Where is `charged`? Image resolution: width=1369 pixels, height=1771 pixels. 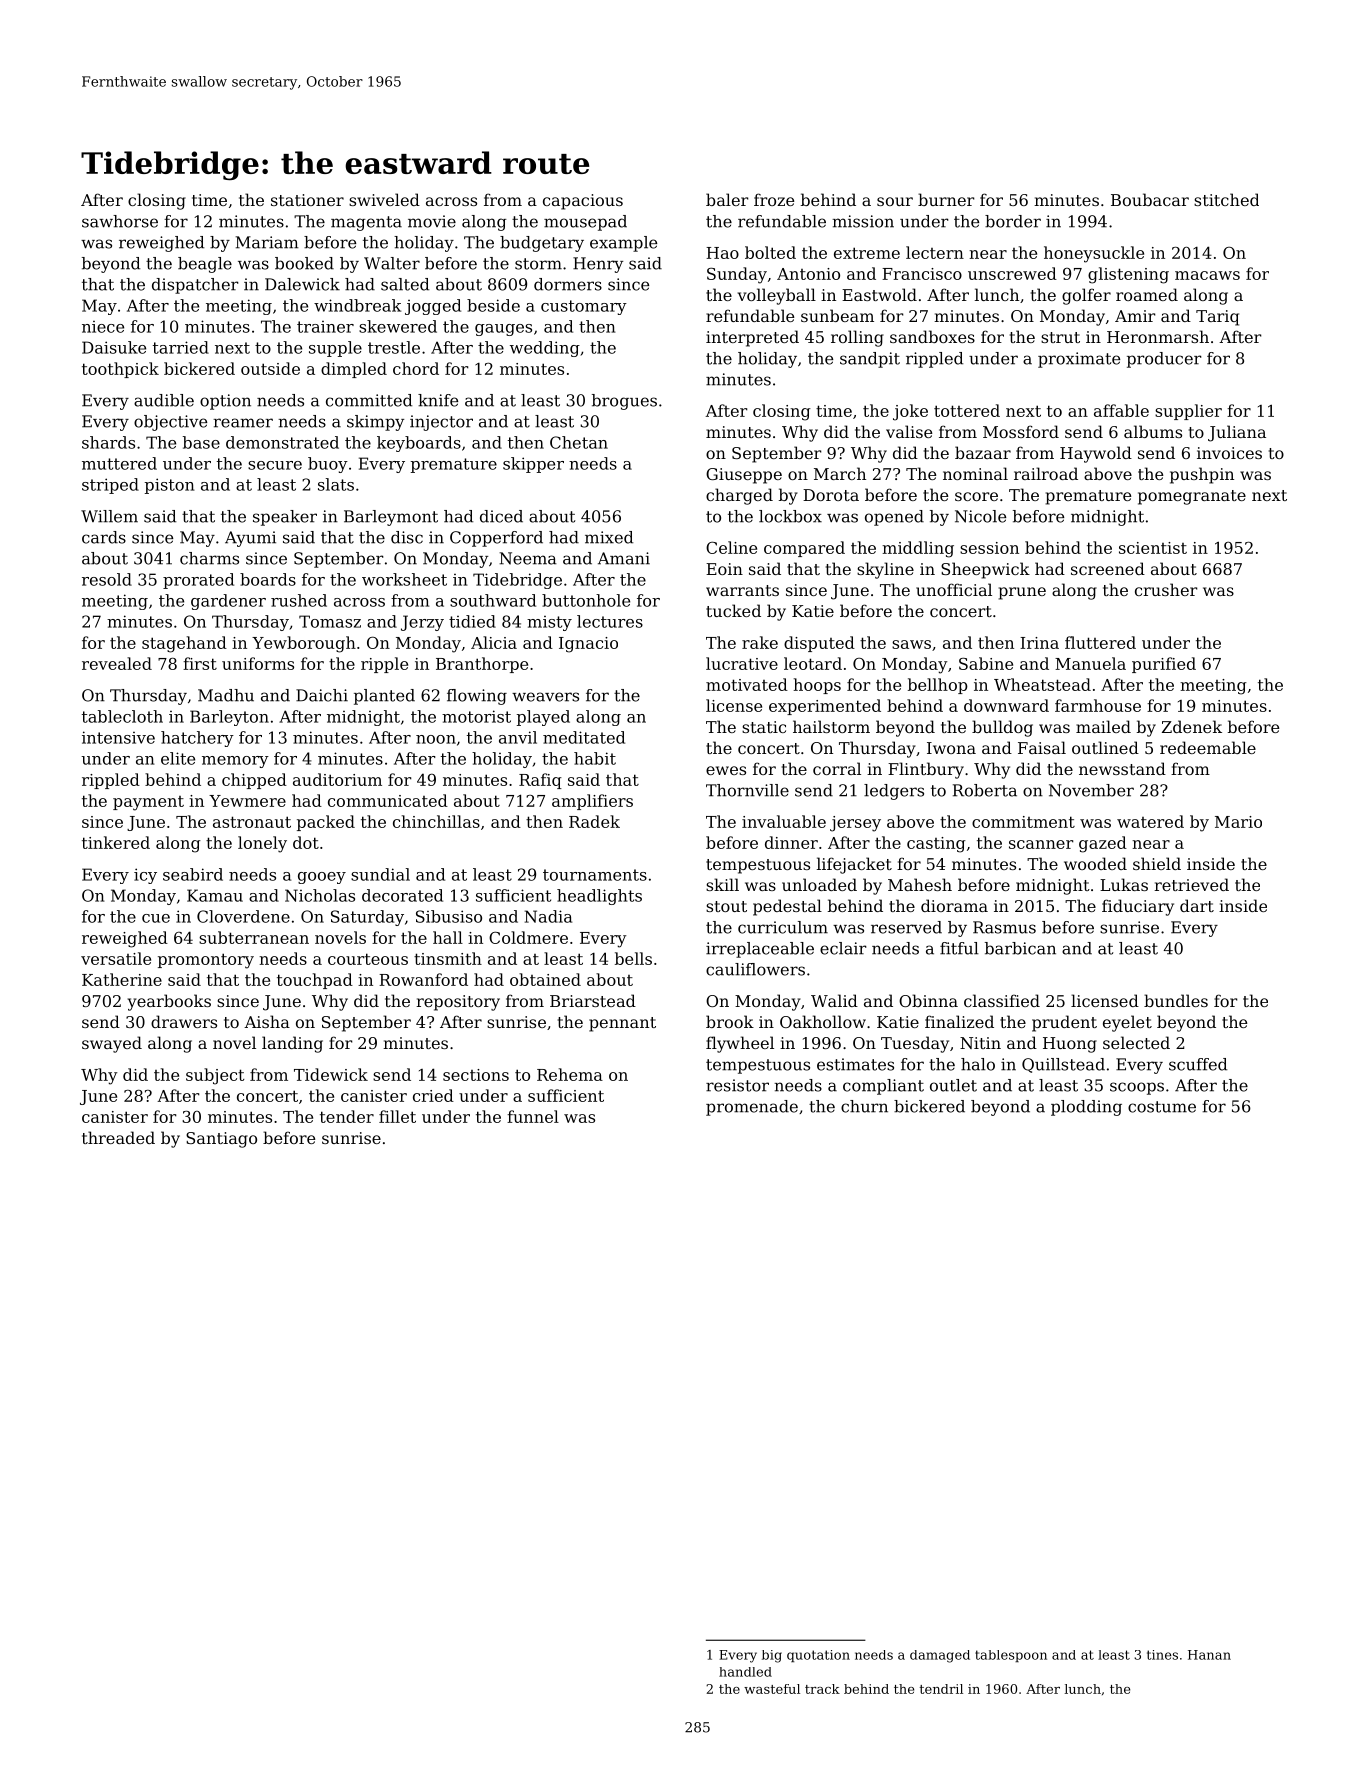
charged is located at coordinates (739, 496).
